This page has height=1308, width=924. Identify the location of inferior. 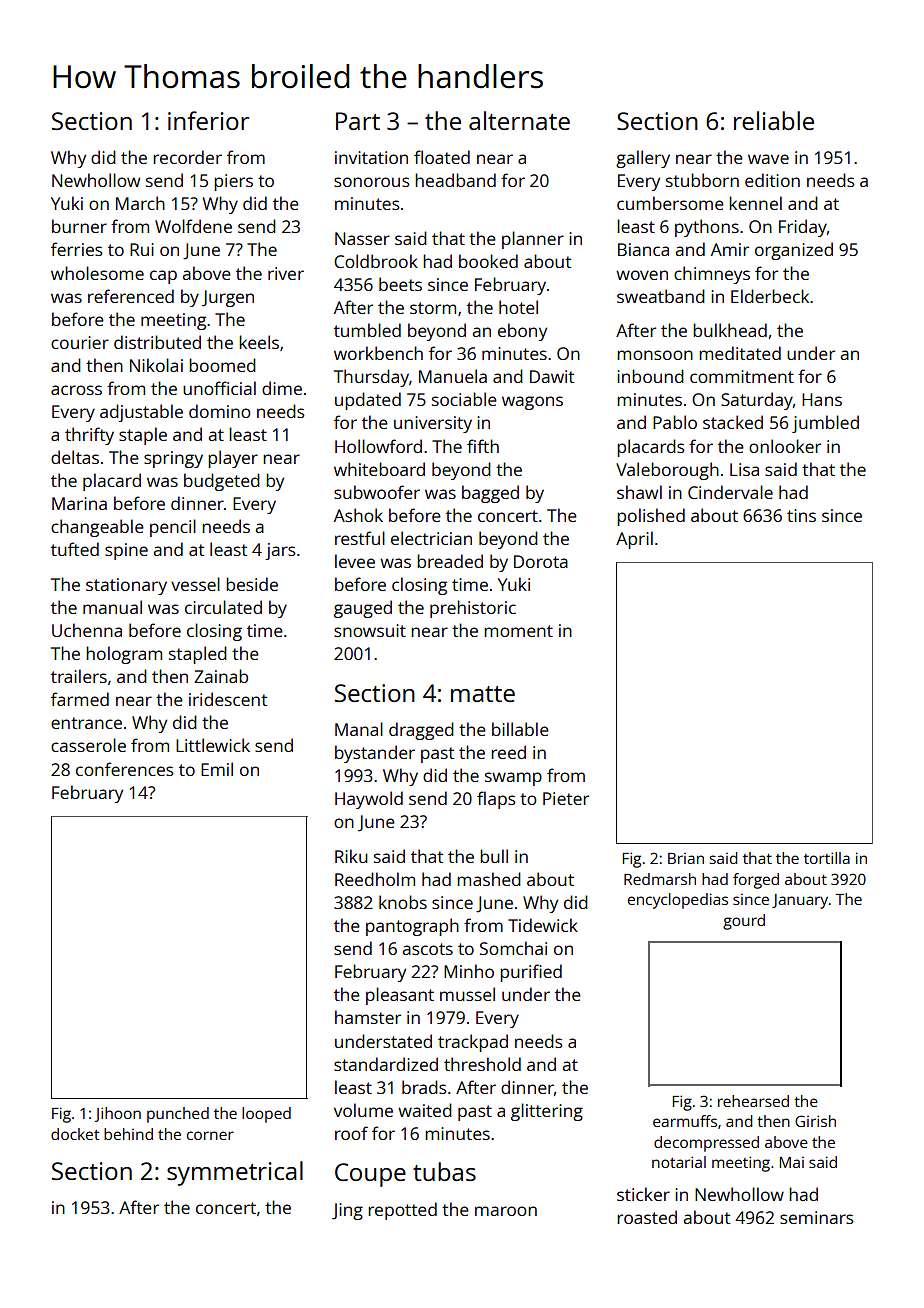
(208, 120).
